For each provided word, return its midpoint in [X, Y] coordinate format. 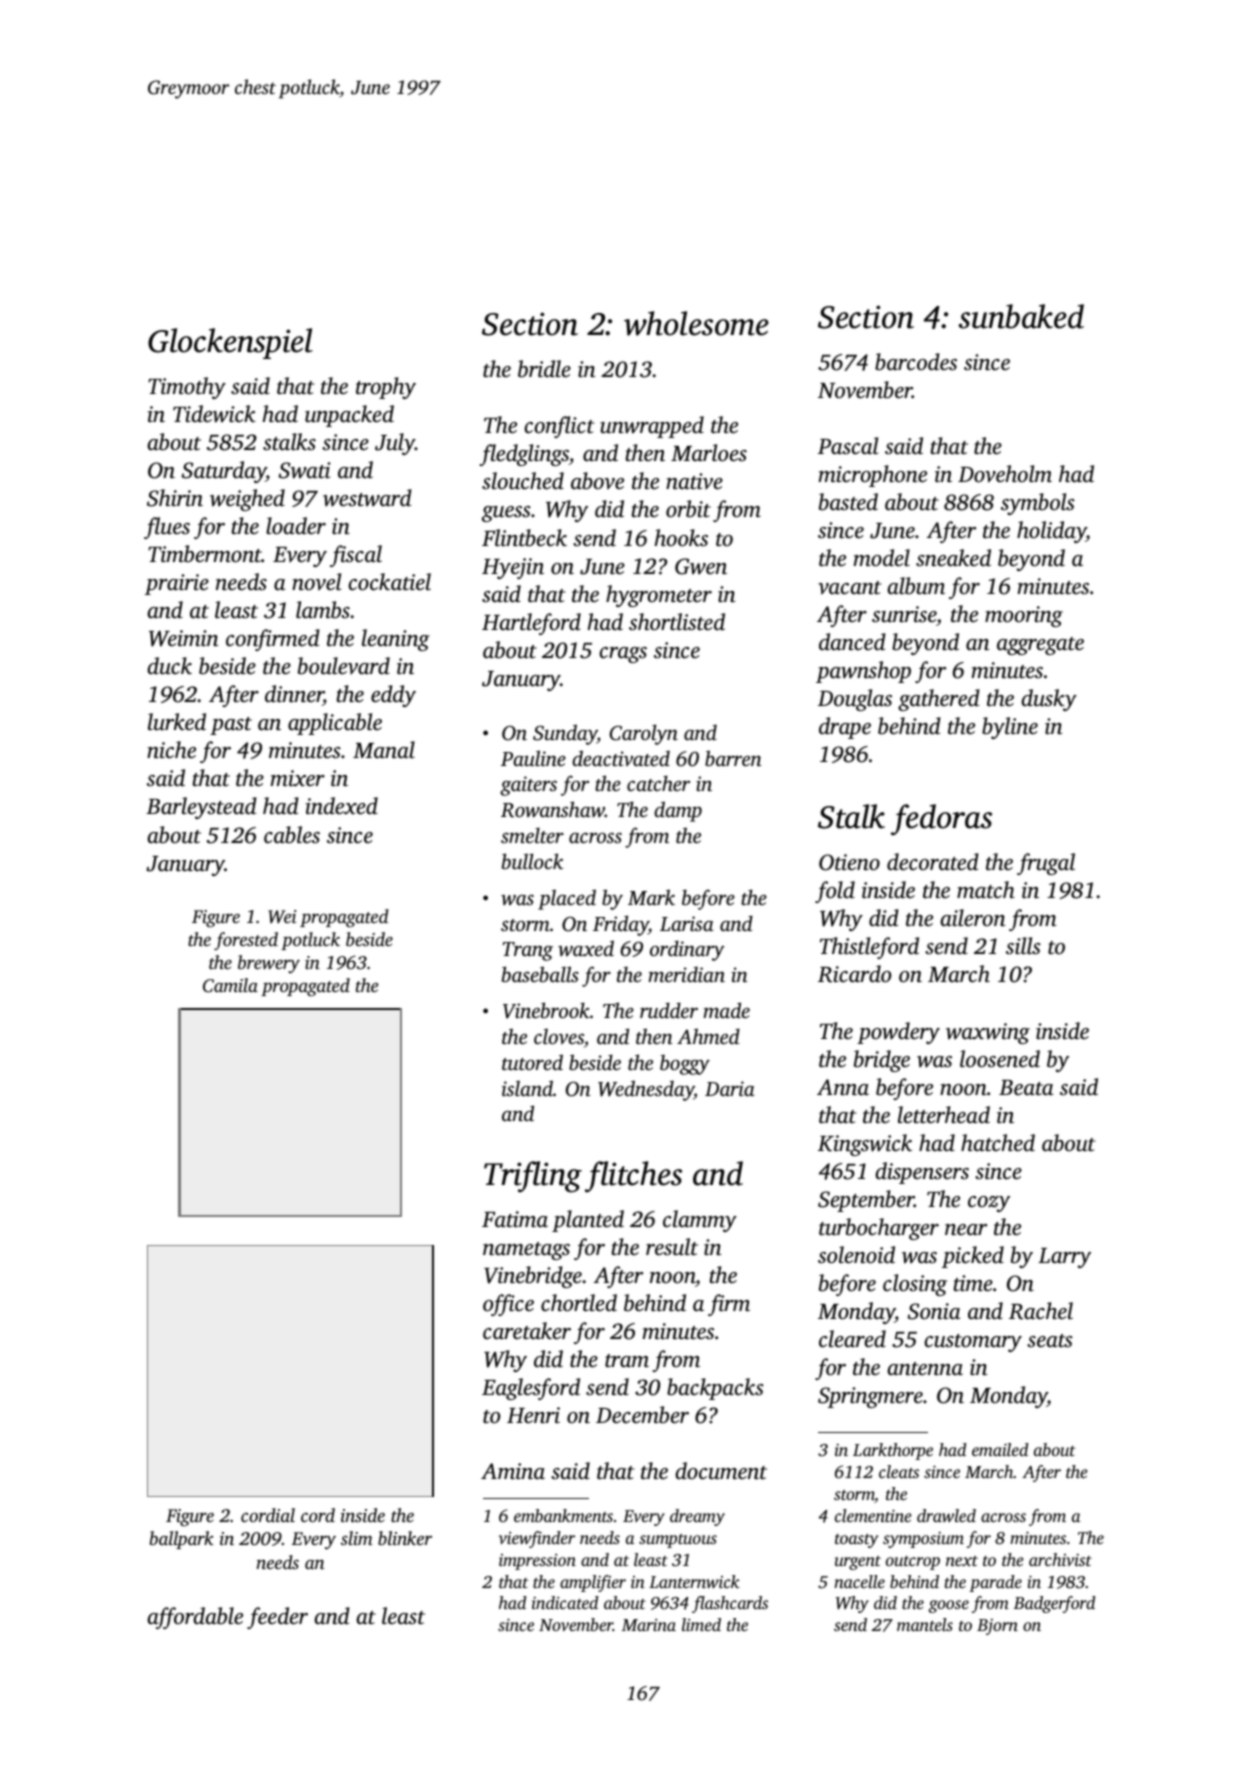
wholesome [696, 323]
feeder [277, 1618]
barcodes [916, 362]
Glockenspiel [230, 343]
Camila [230, 985]
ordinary [687, 950]
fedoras [941, 820]
